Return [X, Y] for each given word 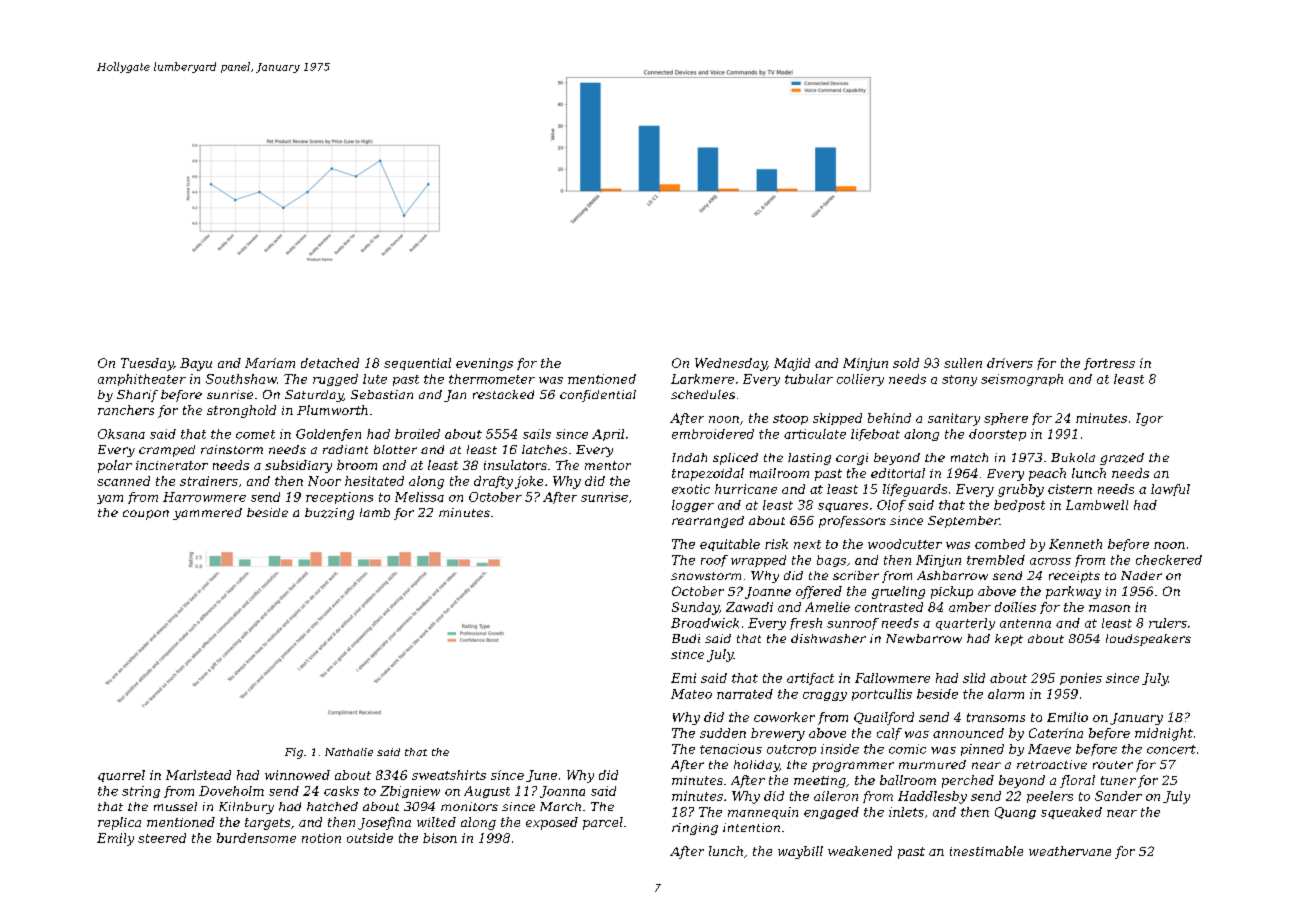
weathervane [1070, 851]
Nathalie [349, 752]
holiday [757, 766]
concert [1171, 749]
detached [330, 363]
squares [843, 507]
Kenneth [1075, 544]
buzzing [329, 514]
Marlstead [198, 775]
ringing [695, 829]
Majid [792, 364]
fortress [1109, 364]
